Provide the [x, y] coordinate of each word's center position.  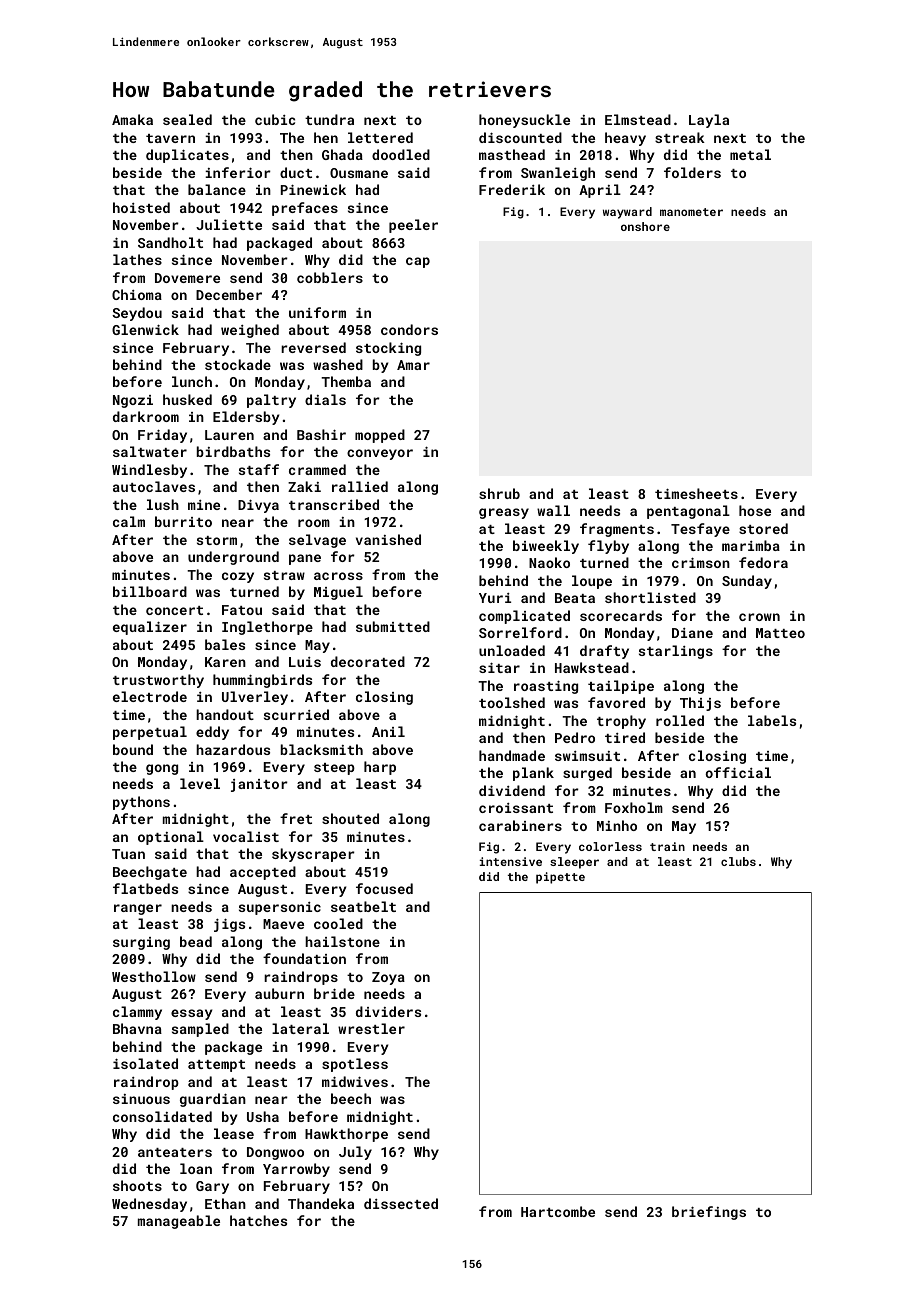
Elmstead [638, 119]
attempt [216, 1066]
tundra [329, 119]
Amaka [132, 119]
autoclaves [154, 486]
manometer [691, 212]
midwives [355, 1081]
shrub [499, 493]
